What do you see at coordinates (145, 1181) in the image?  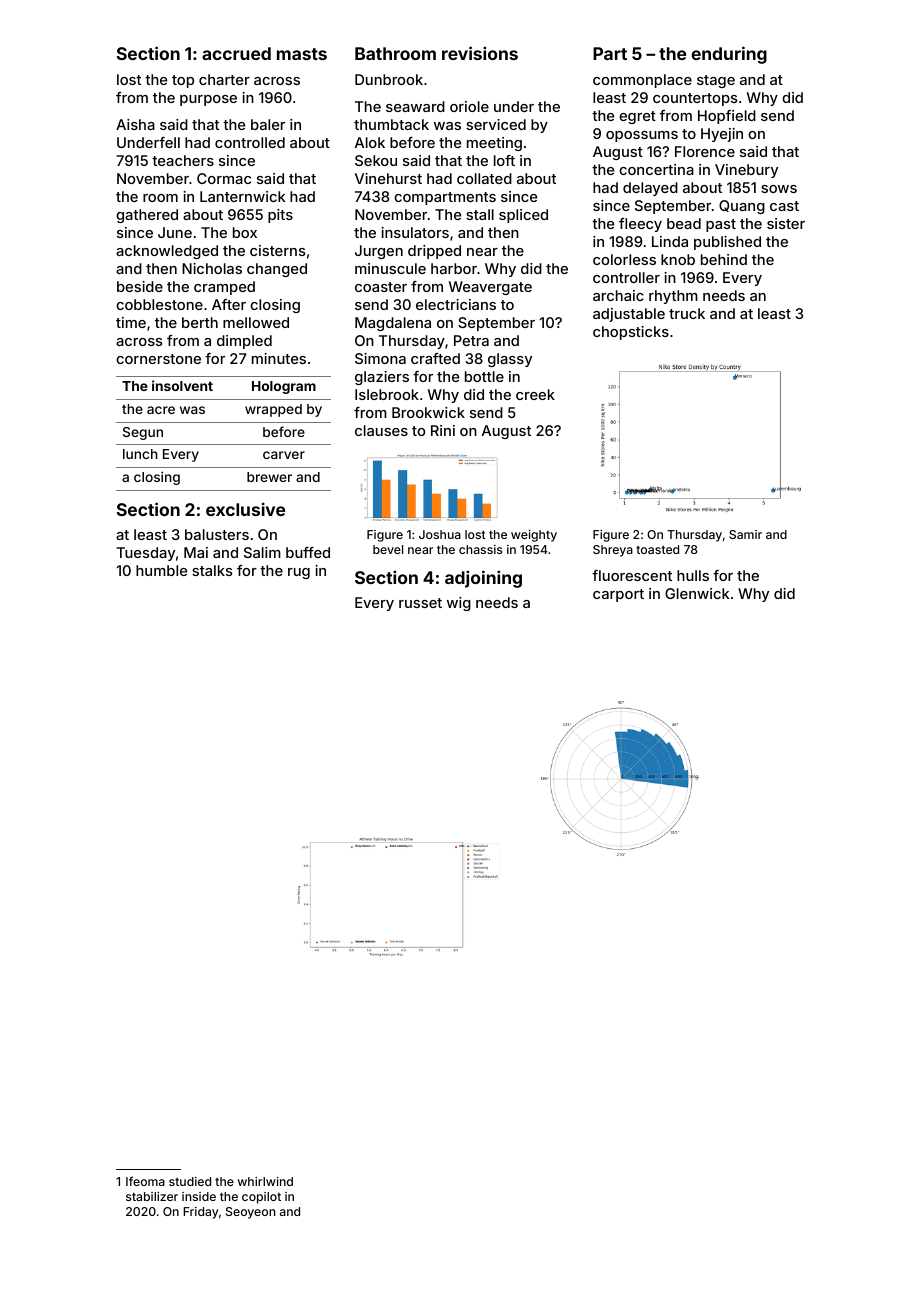 I see `Ifeoma` at bounding box center [145, 1181].
